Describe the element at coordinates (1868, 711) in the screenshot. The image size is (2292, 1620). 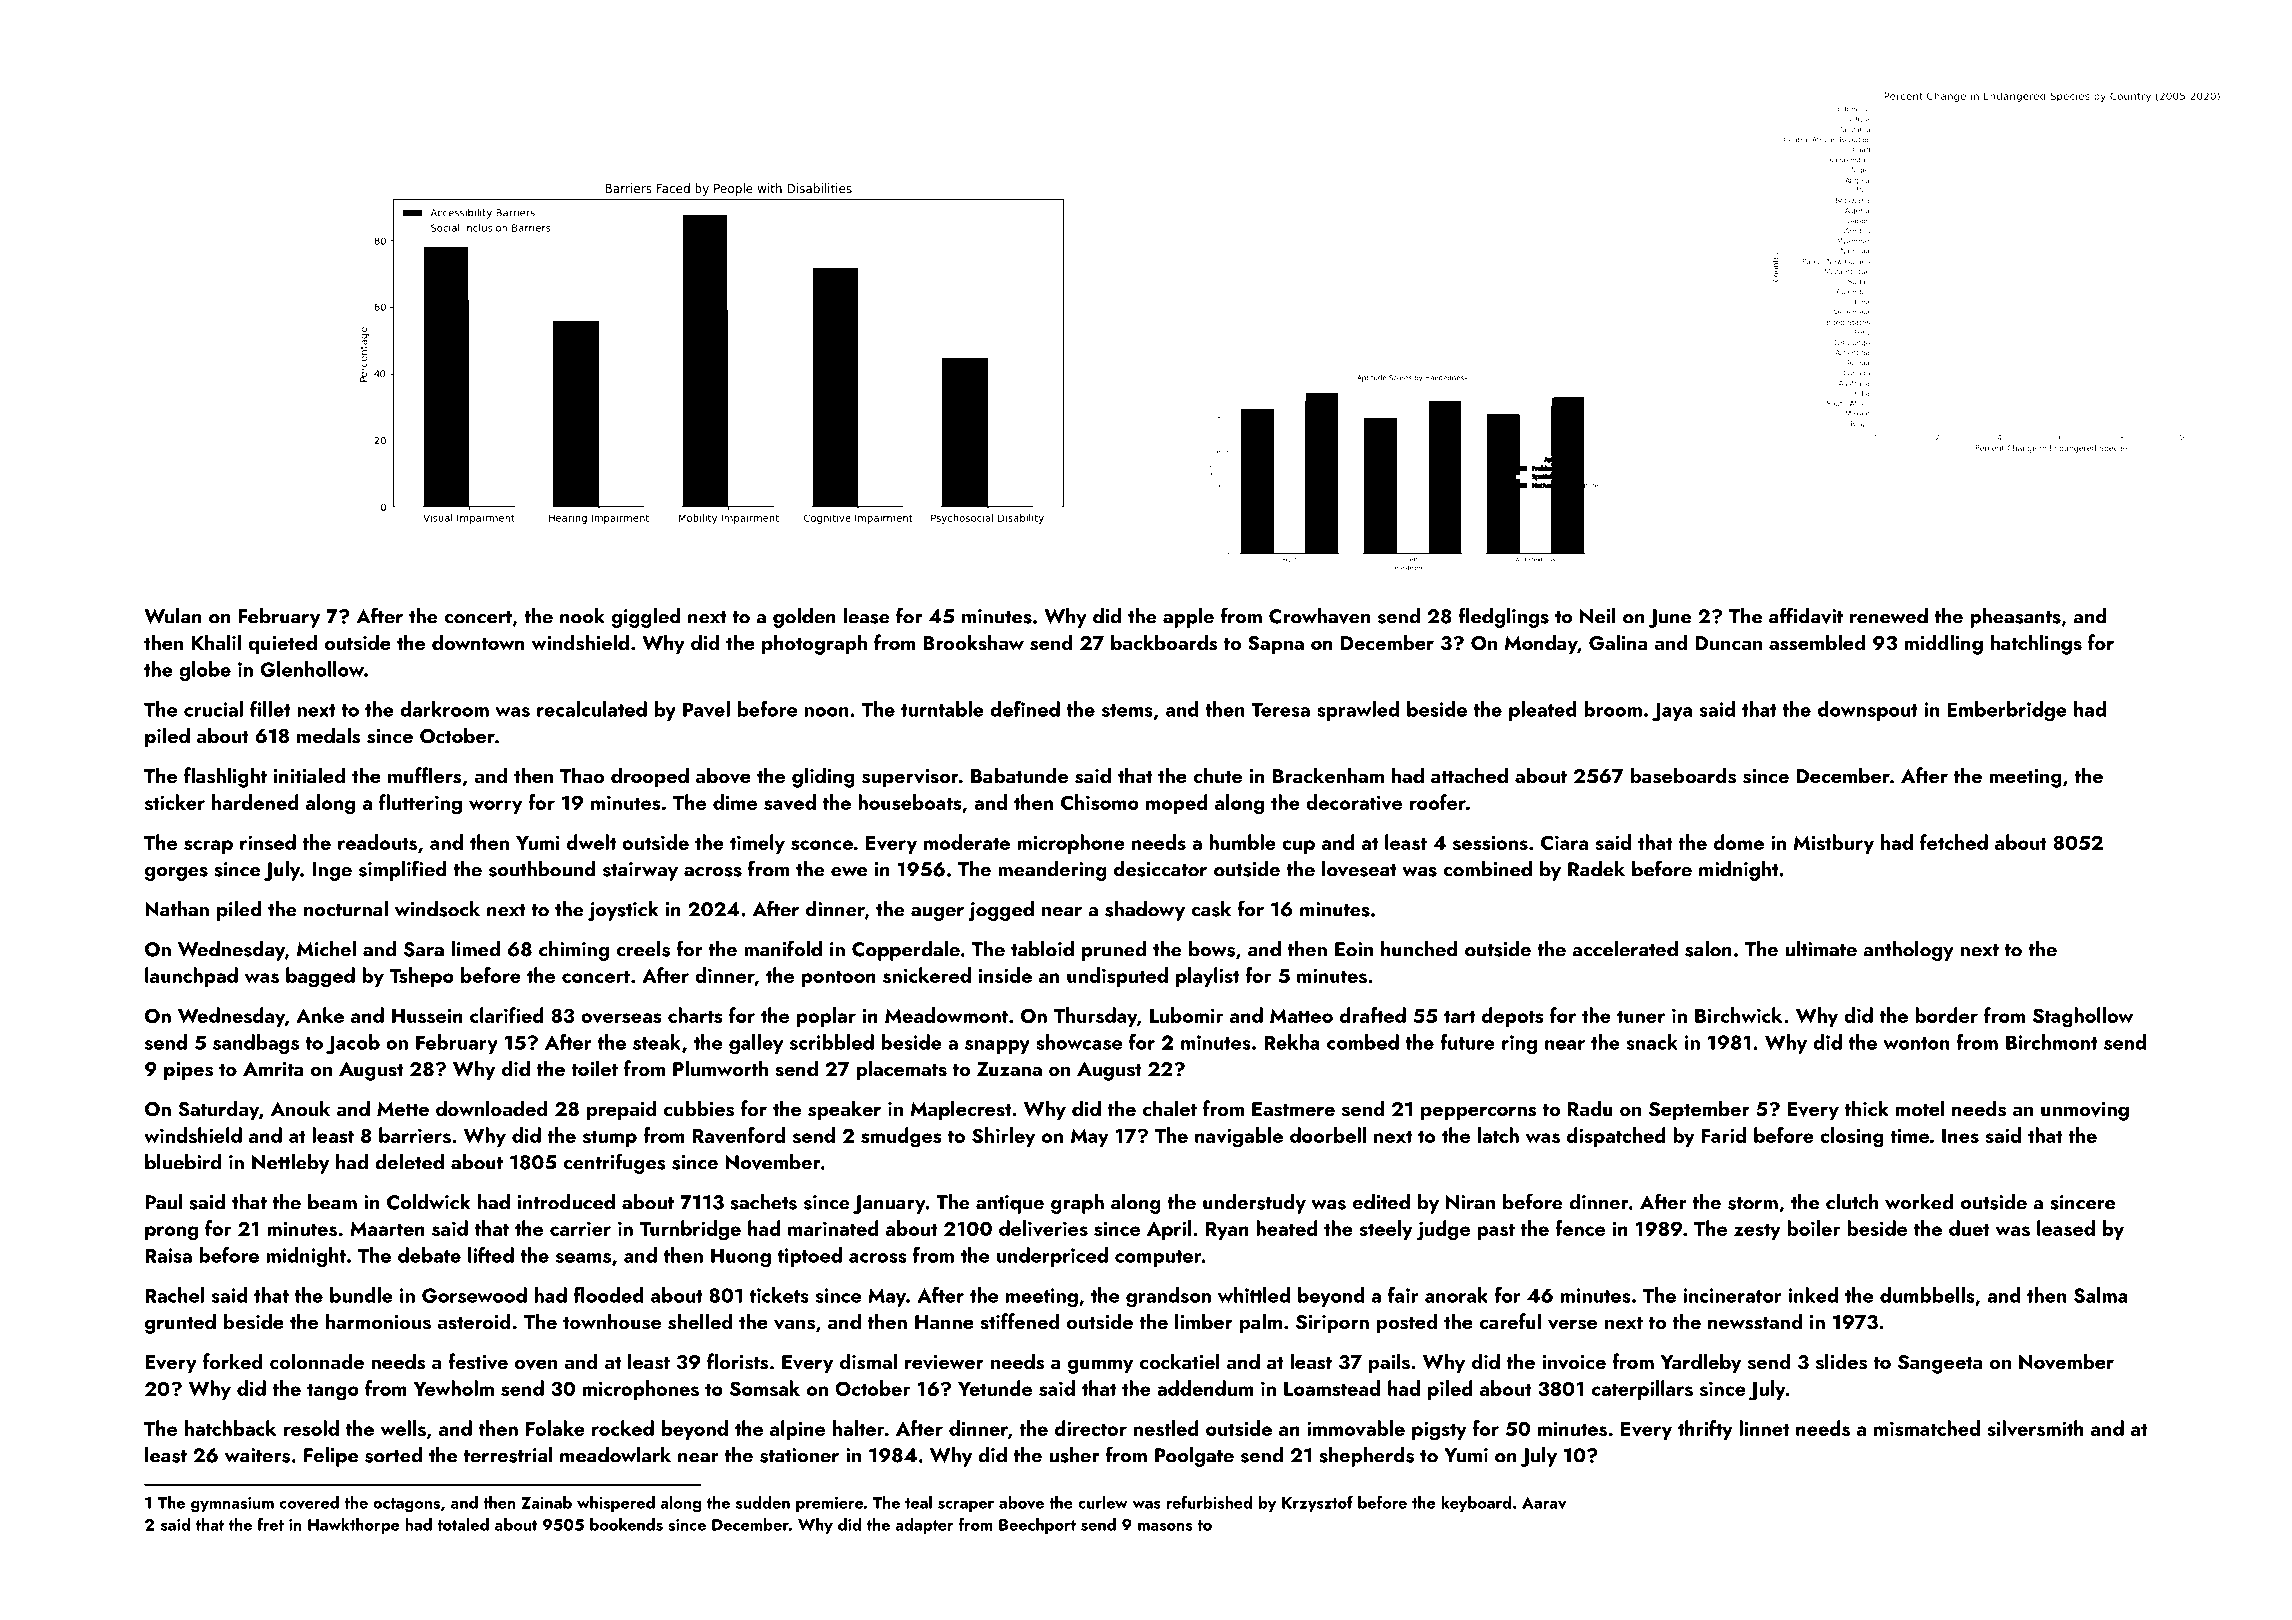
I see `downspout` at that location.
